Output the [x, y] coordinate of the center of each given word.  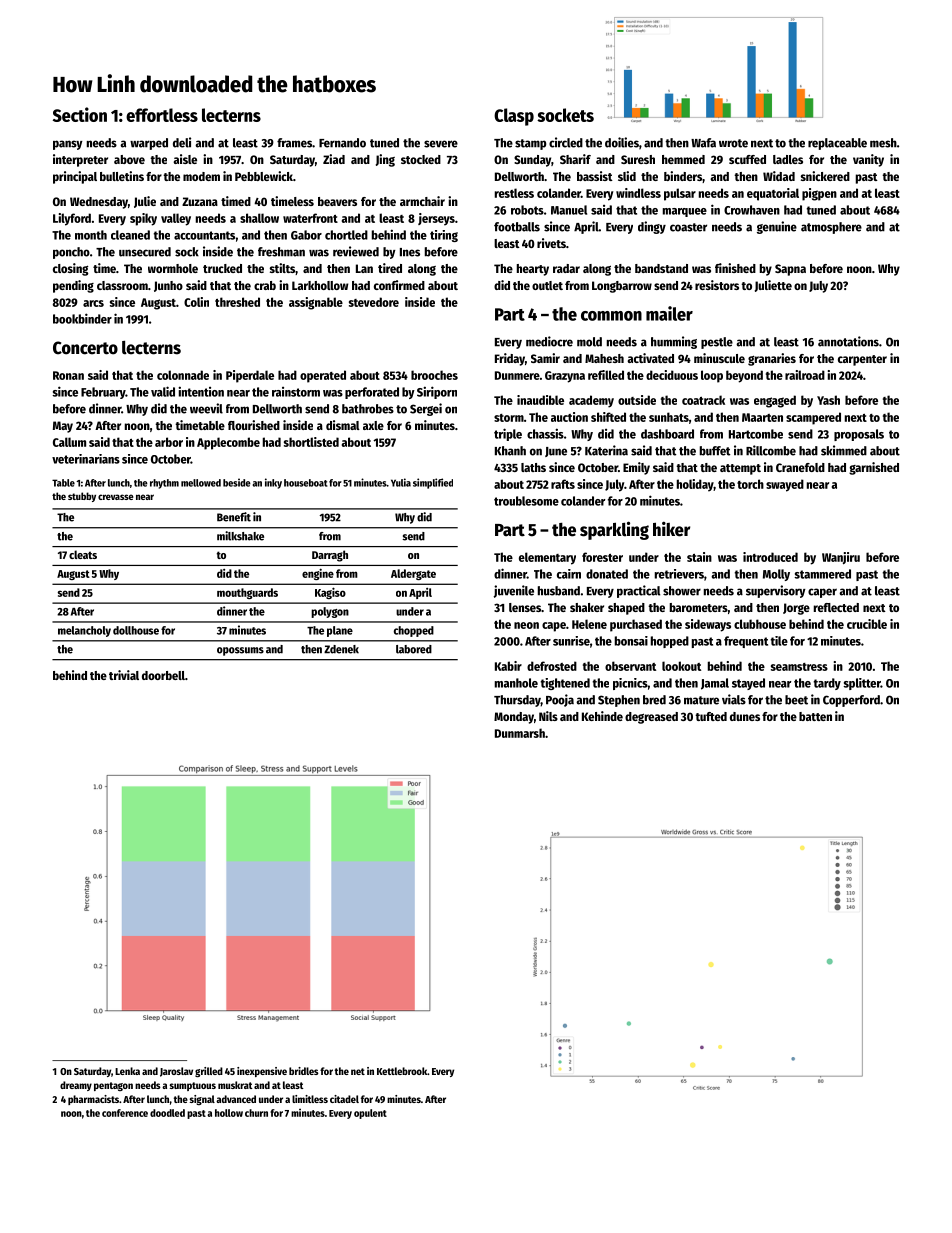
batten [815, 716]
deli [182, 142]
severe [441, 144]
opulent [370, 1114]
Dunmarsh [520, 733]
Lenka [127, 1071]
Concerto [85, 348]
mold [589, 342]
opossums [240, 651]
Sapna [790, 270]
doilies [622, 142]
